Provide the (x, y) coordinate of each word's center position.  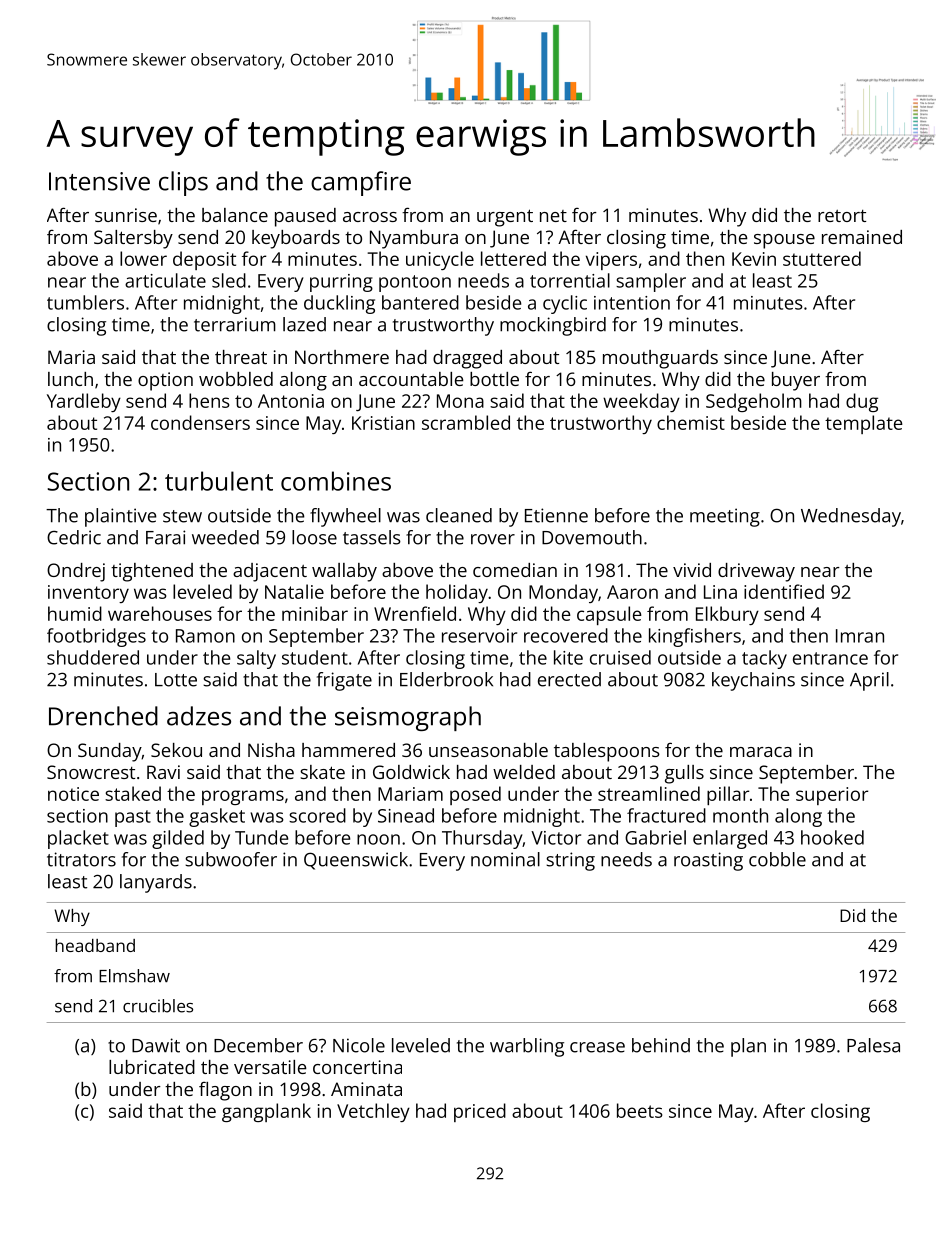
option (165, 381)
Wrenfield (415, 613)
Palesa (873, 1045)
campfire (361, 183)
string (570, 861)
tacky (764, 659)
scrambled (466, 422)
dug (862, 402)
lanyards (156, 883)
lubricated (152, 1067)
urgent (505, 218)
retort (842, 216)
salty (256, 659)
